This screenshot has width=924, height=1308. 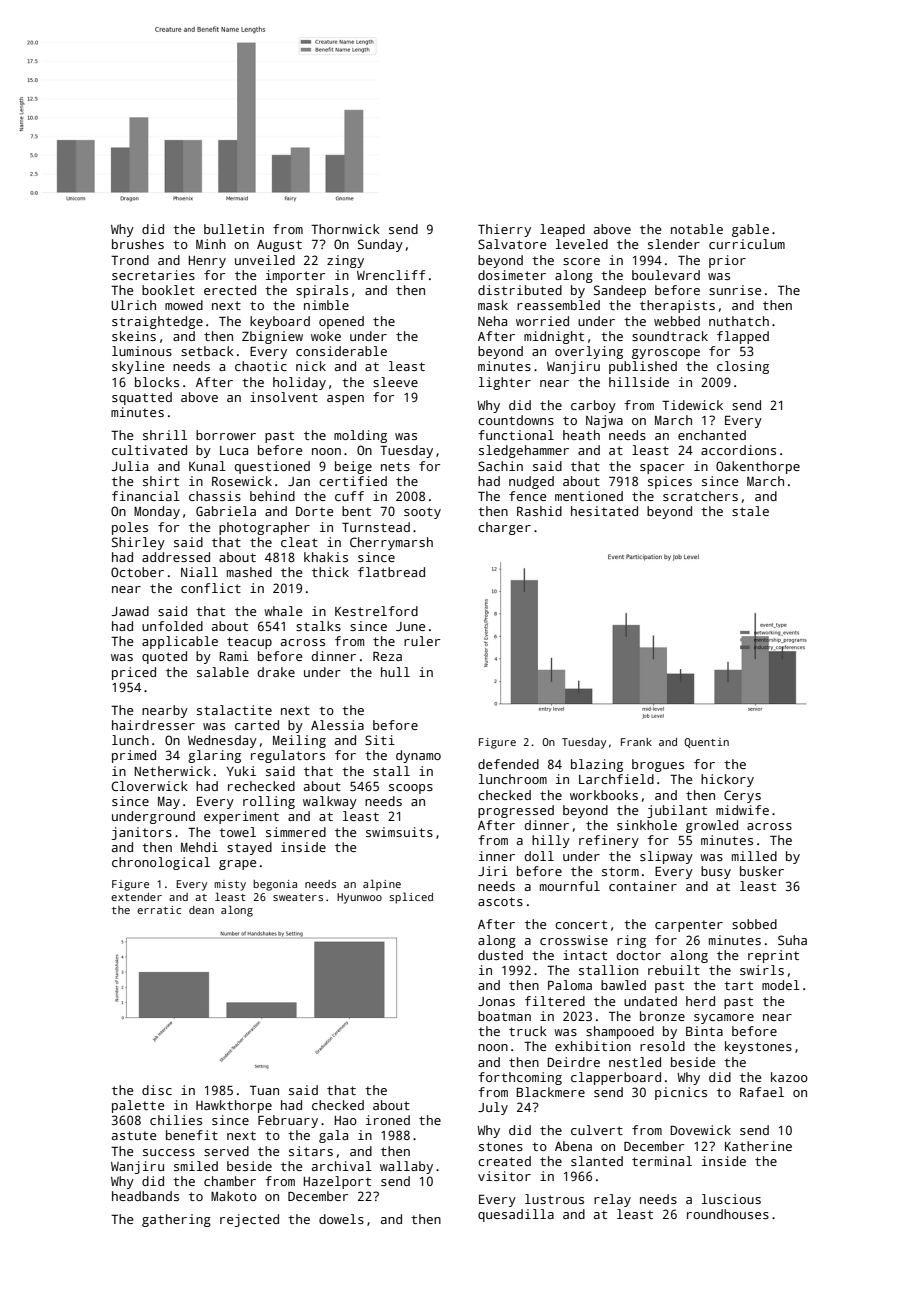 I want to click on squatted, so click(x=142, y=398).
